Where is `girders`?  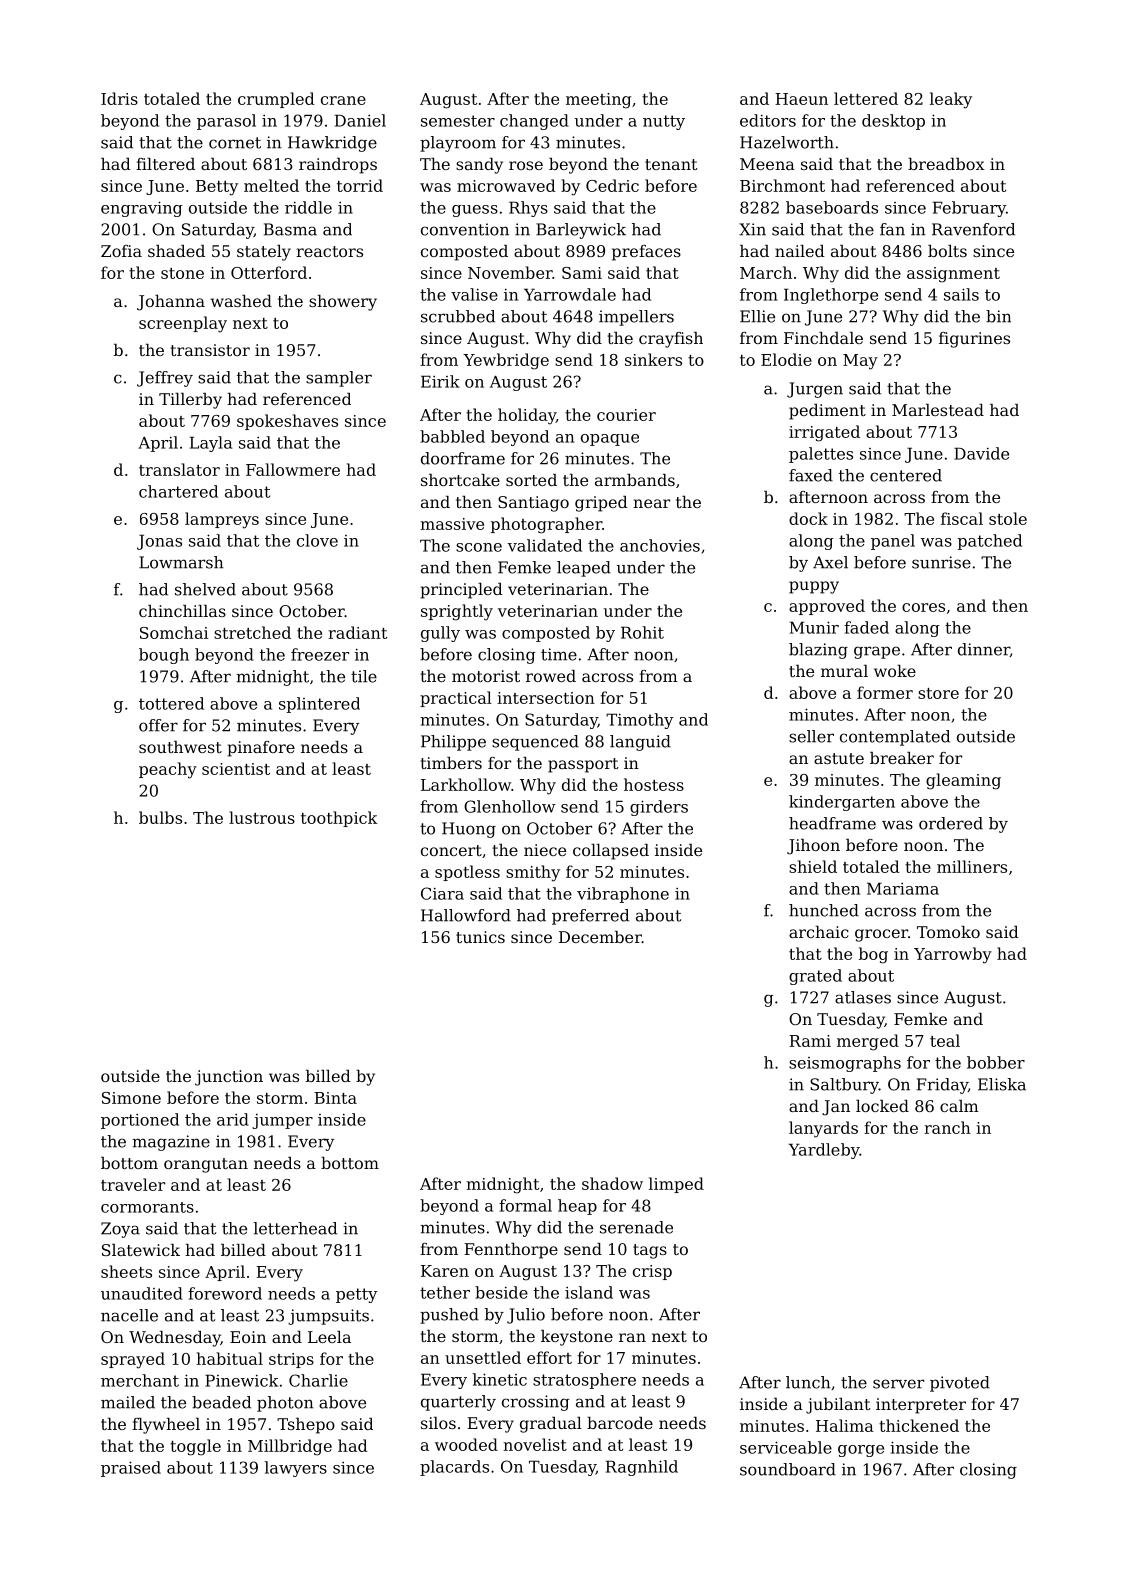 girders is located at coordinates (659, 808).
